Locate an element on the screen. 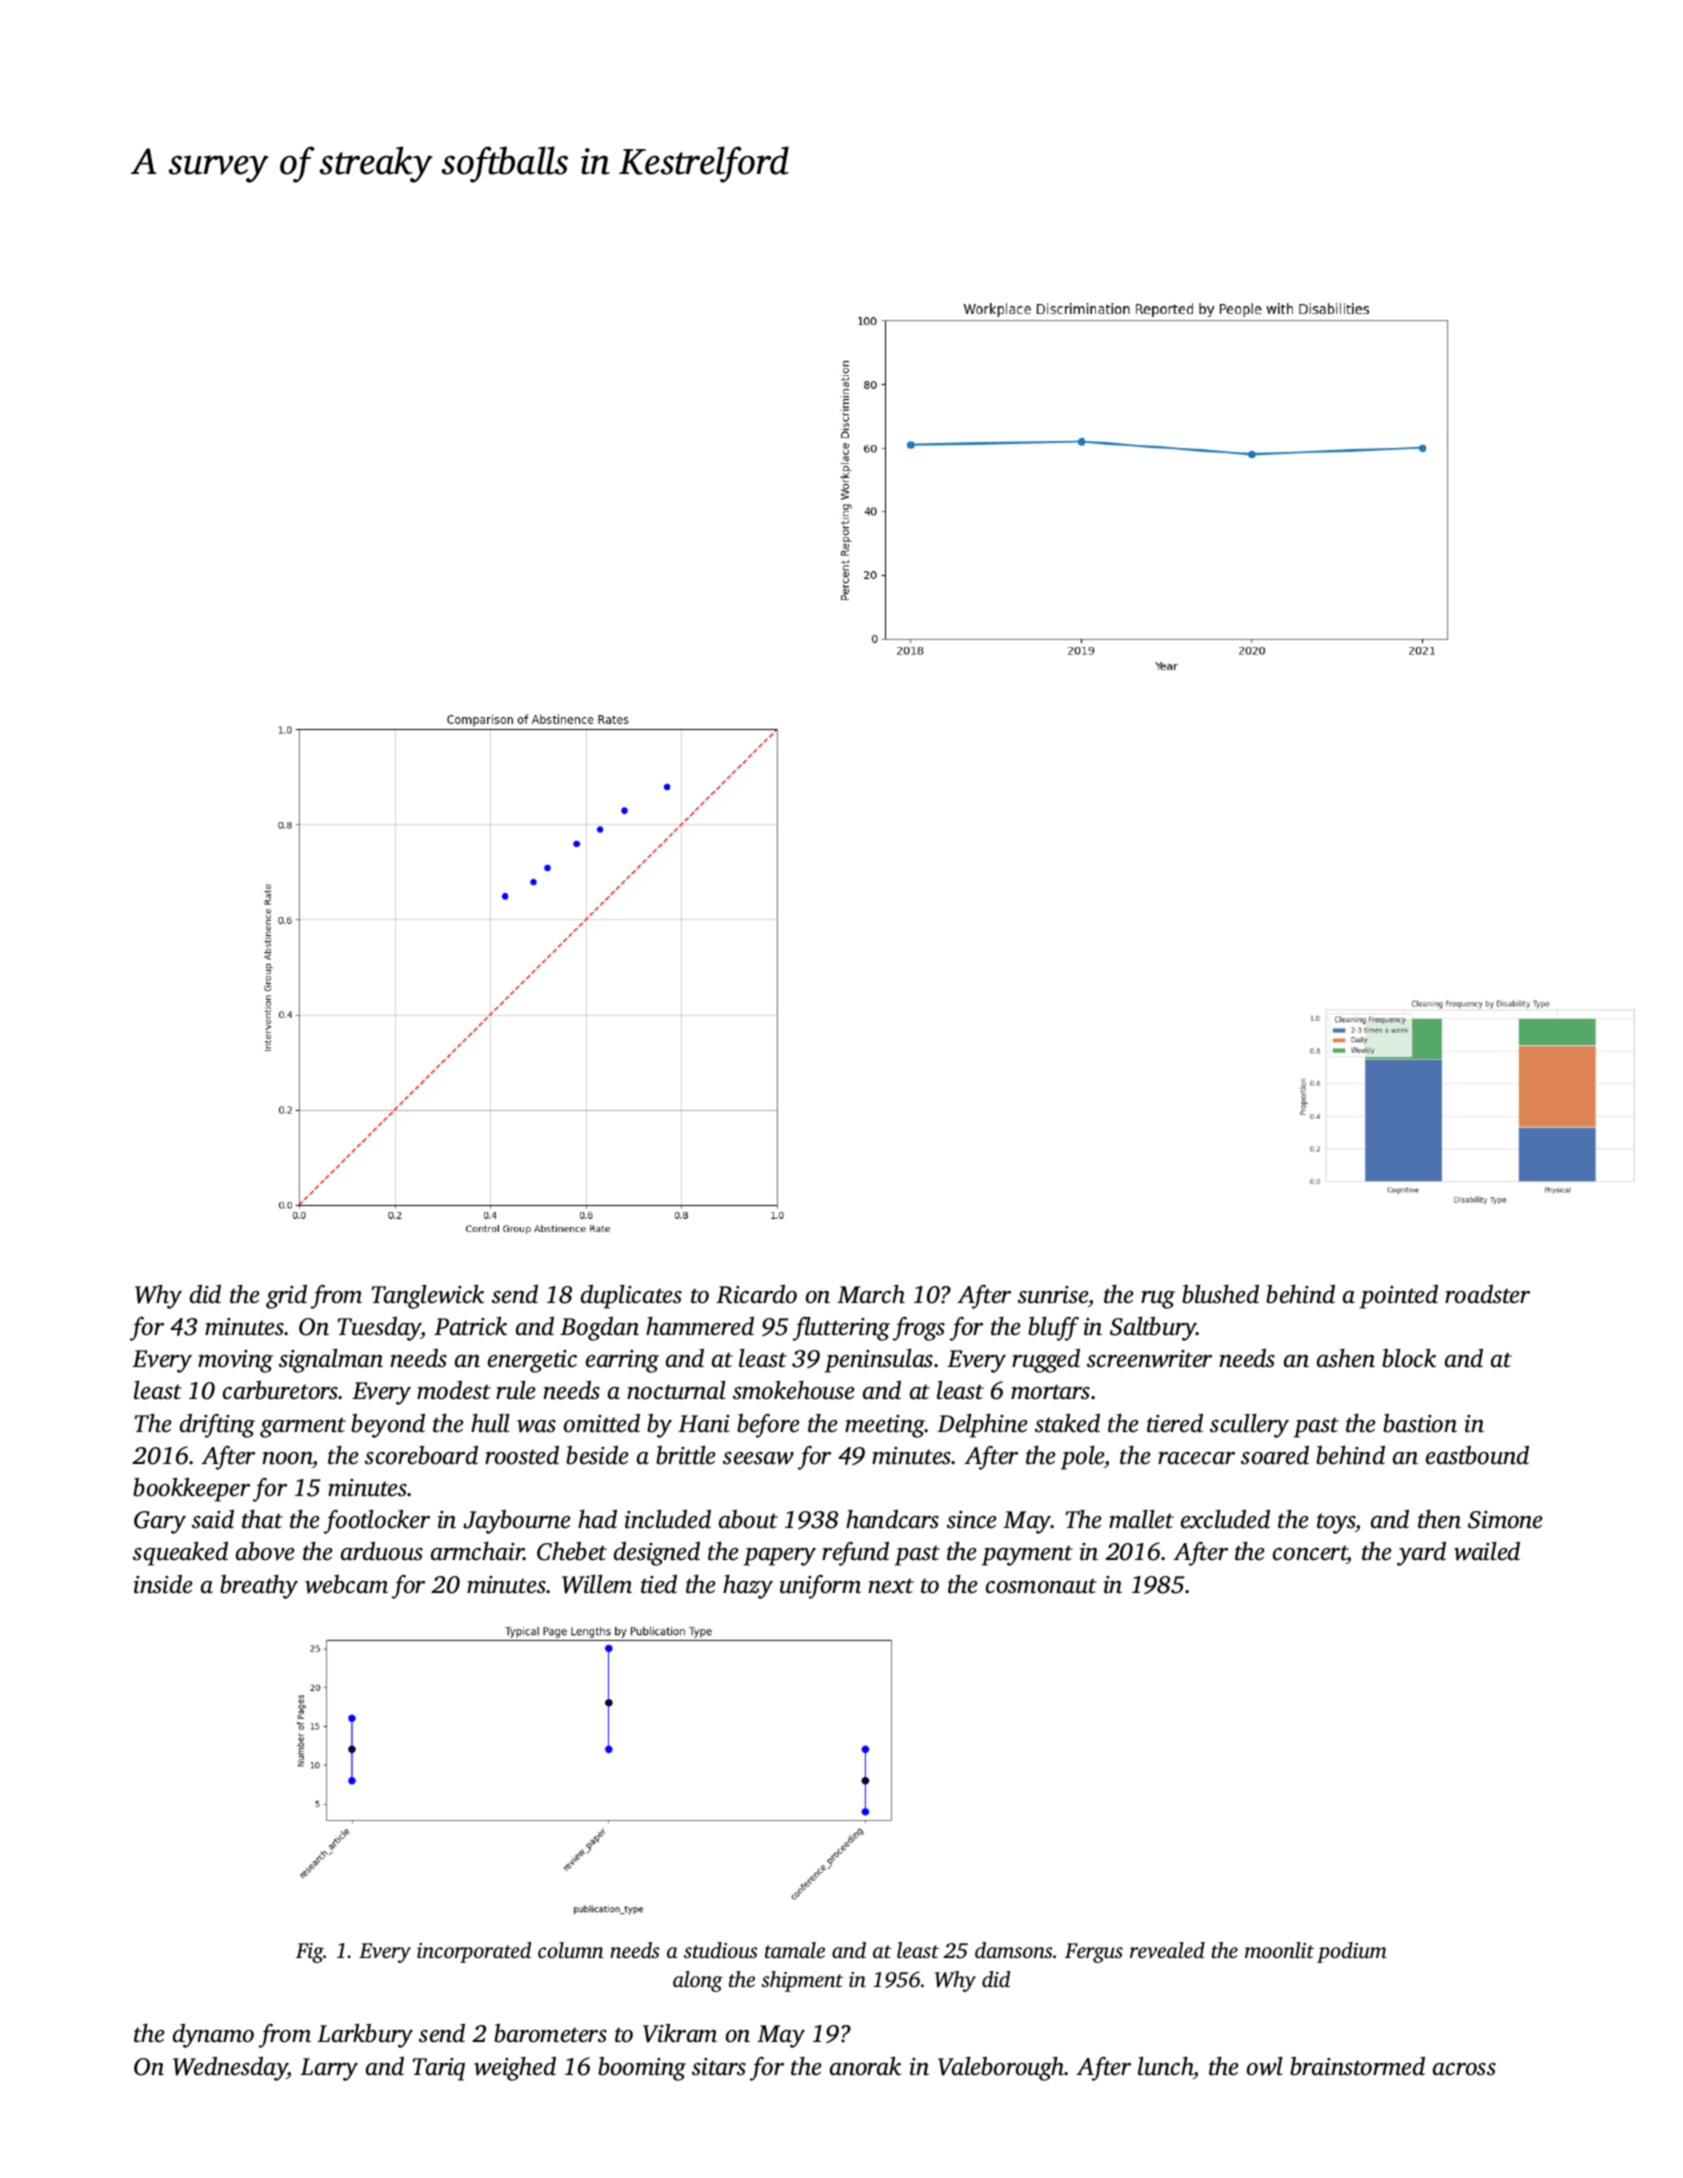 This screenshot has width=1683, height=2178. moving is located at coordinates (235, 1361).
